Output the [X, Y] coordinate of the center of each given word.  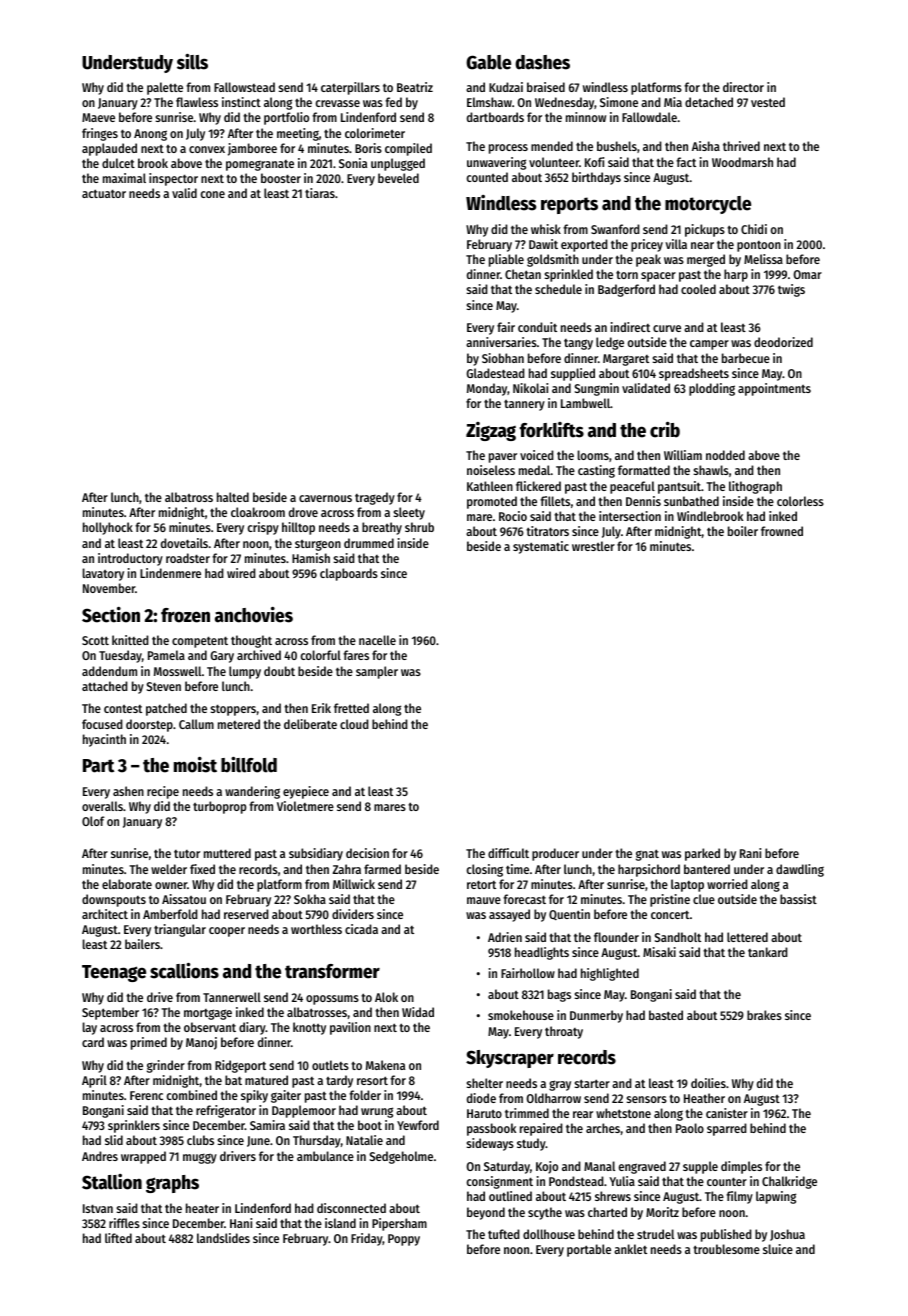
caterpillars [350, 88]
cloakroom [258, 512]
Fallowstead [244, 87]
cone [213, 194]
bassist [798, 899]
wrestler [593, 546]
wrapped [143, 1157]
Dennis [643, 501]
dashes [542, 62]
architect [105, 914]
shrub [419, 527]
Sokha [310, 899]
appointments [774, 389]
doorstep [149, 725]
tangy [578, 344]
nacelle [377, 640]
